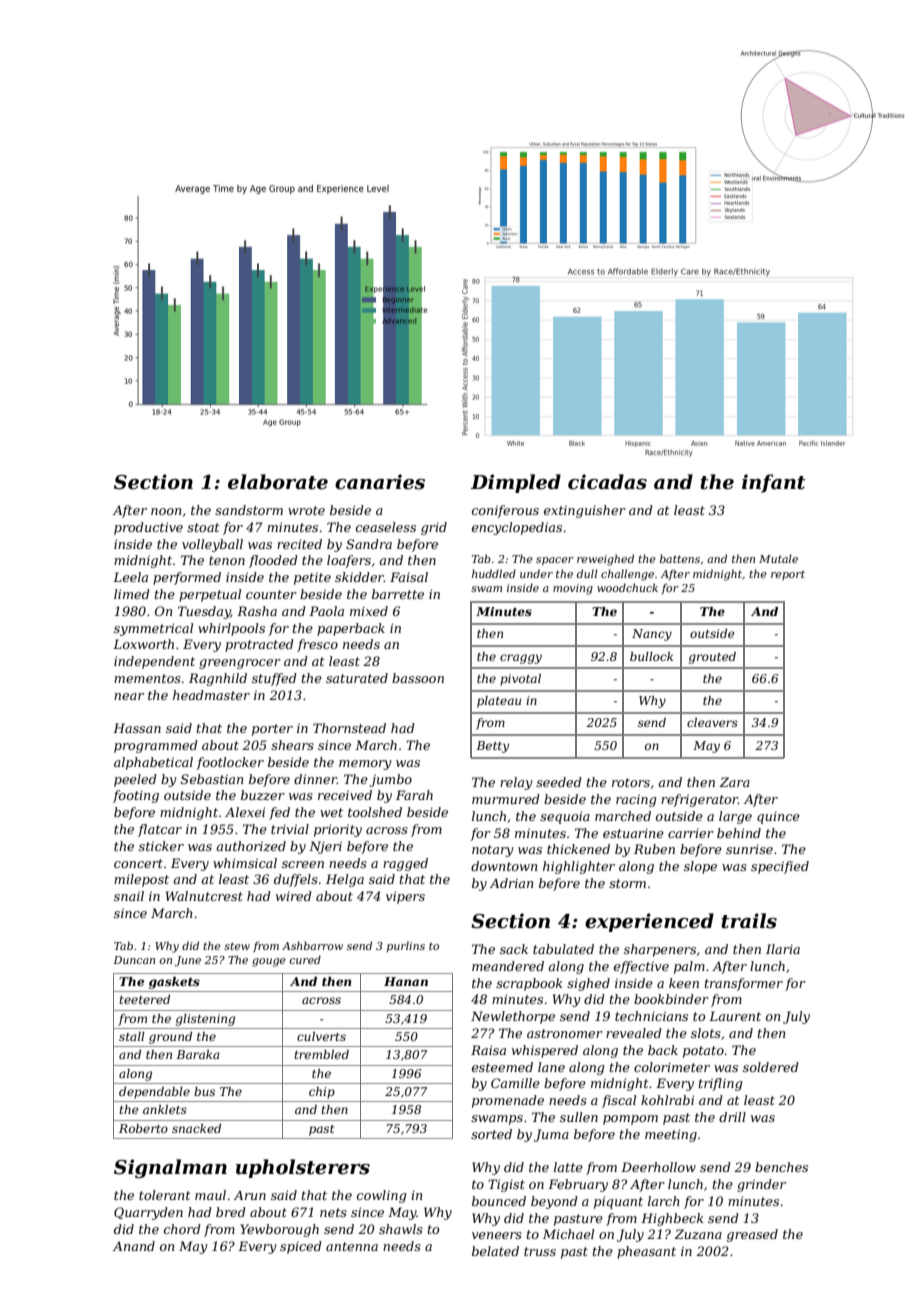 This screenshot has height=1308, width=924. Describe the element at coordinates (735, 1016) in the screenshot. I see `Laurent` at that location.
